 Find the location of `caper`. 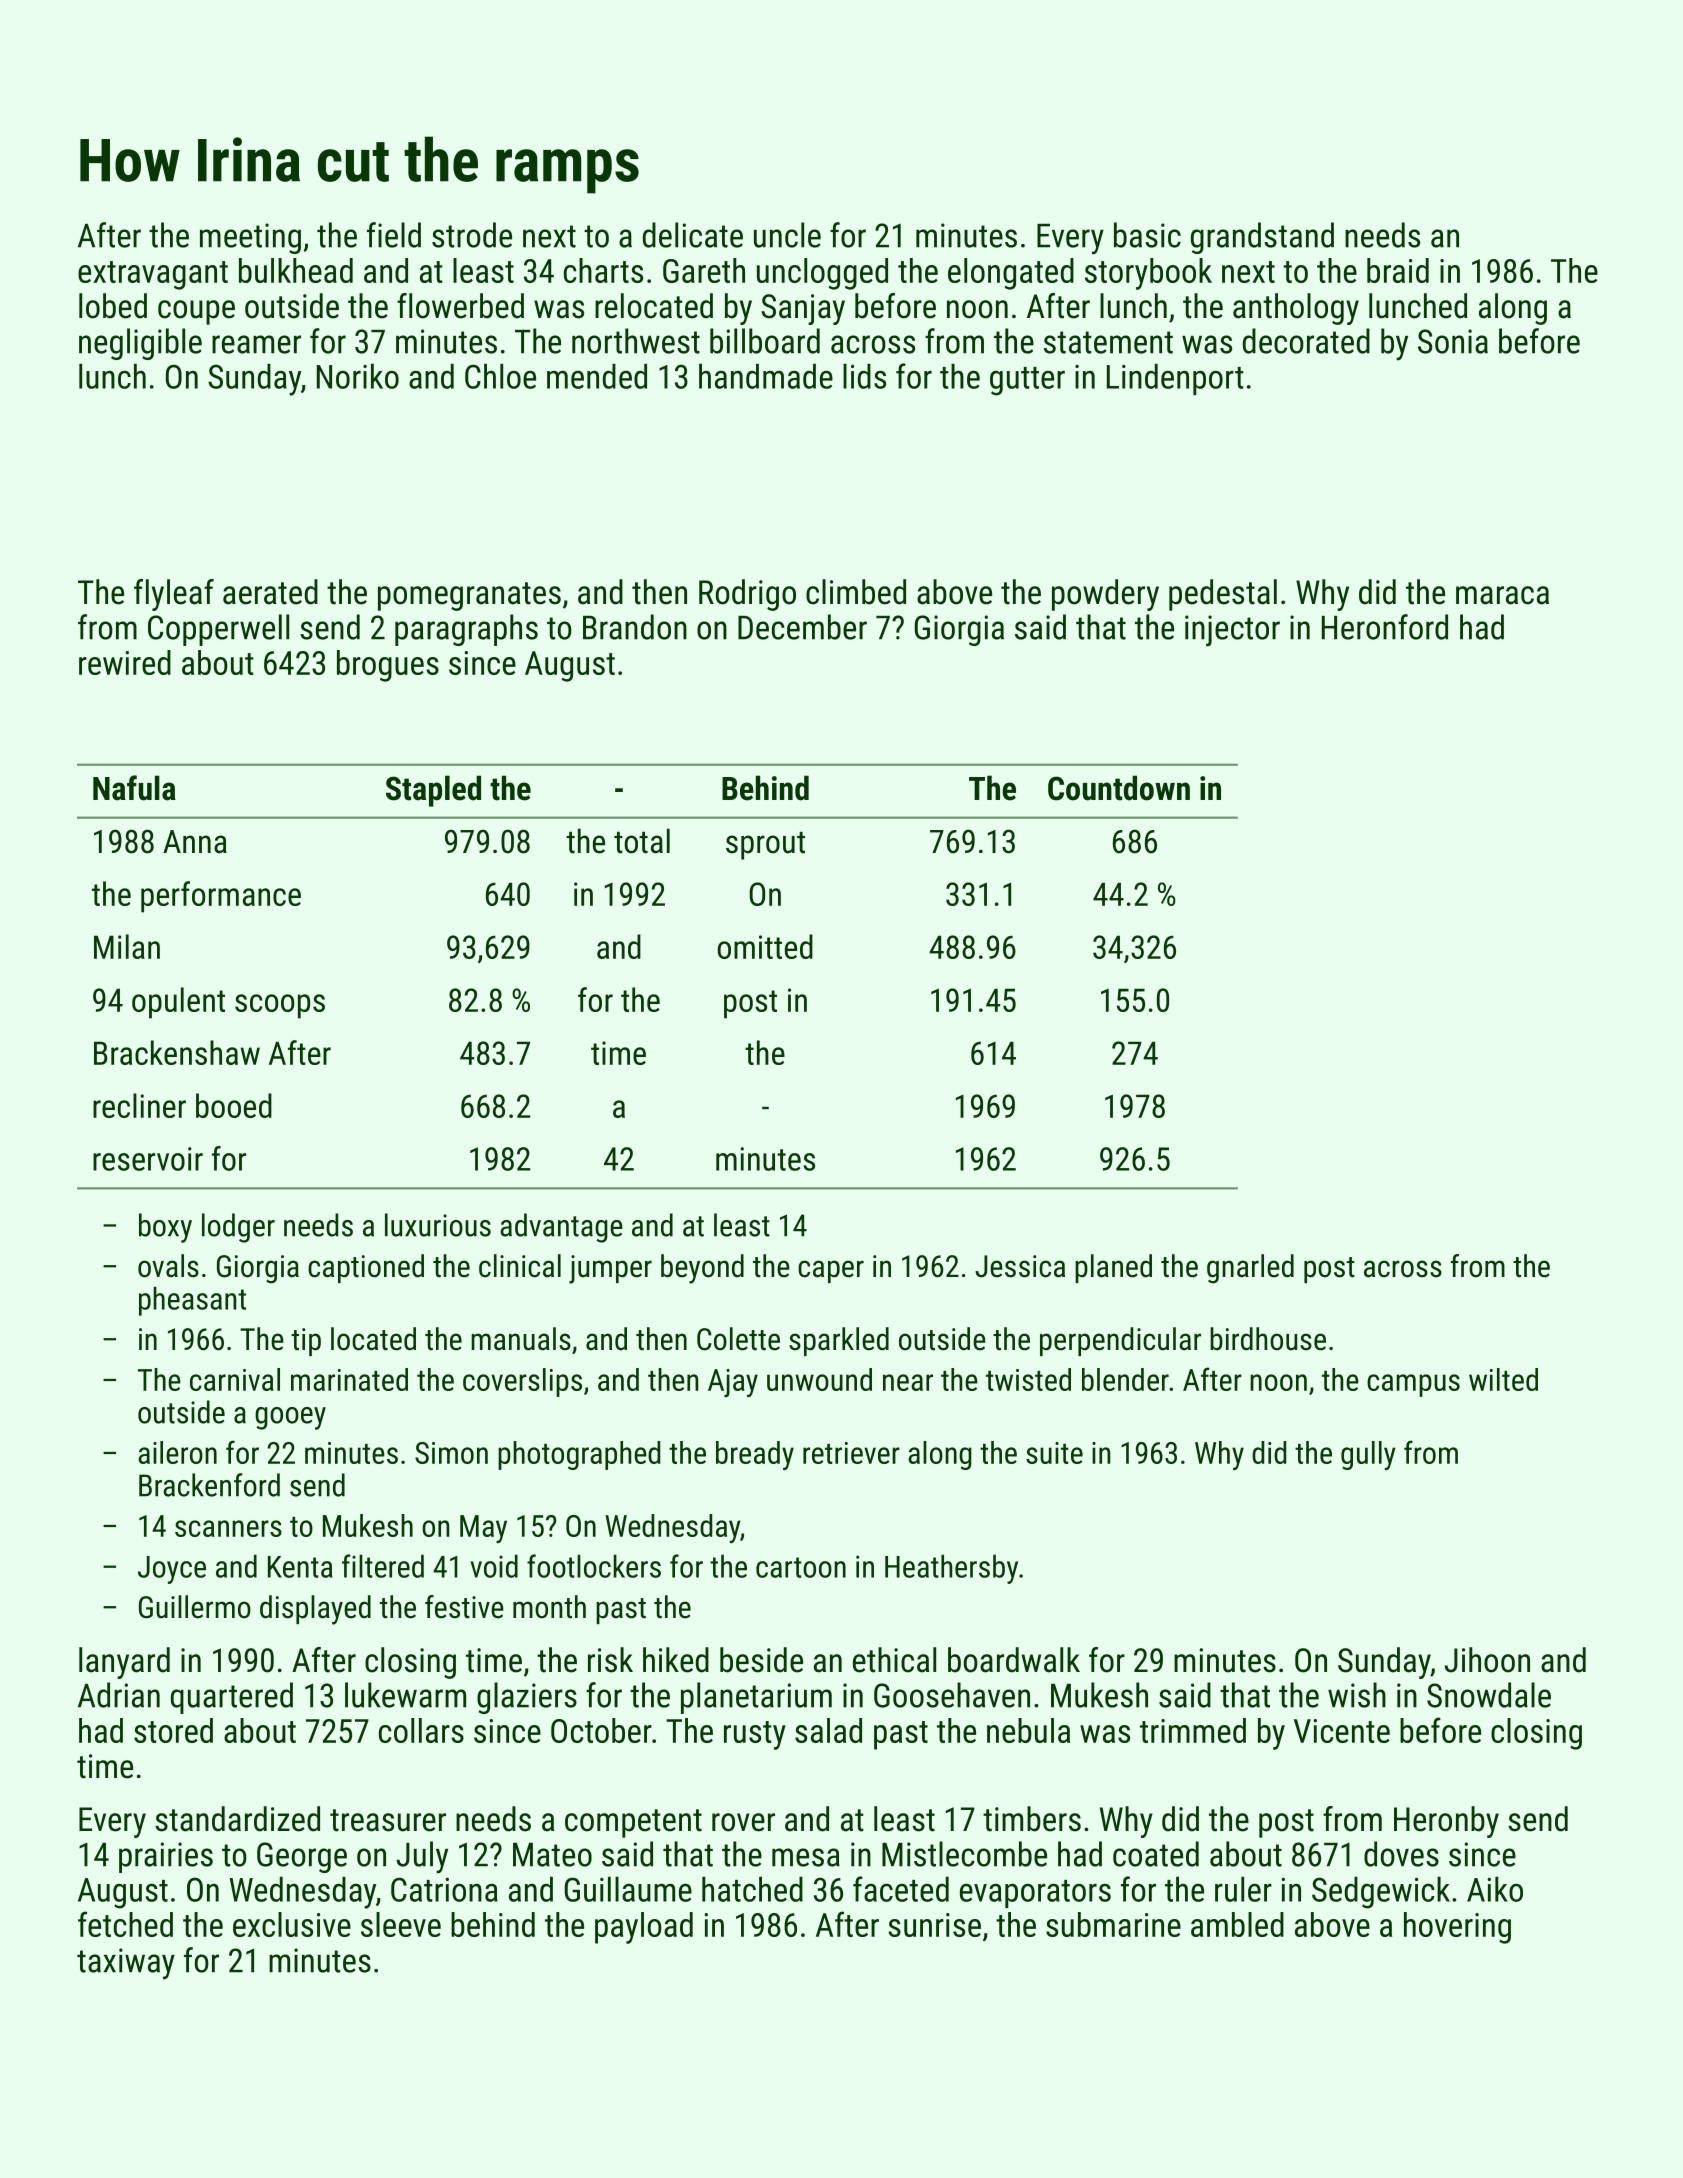

caper is located at coordinates (831, 1271).
